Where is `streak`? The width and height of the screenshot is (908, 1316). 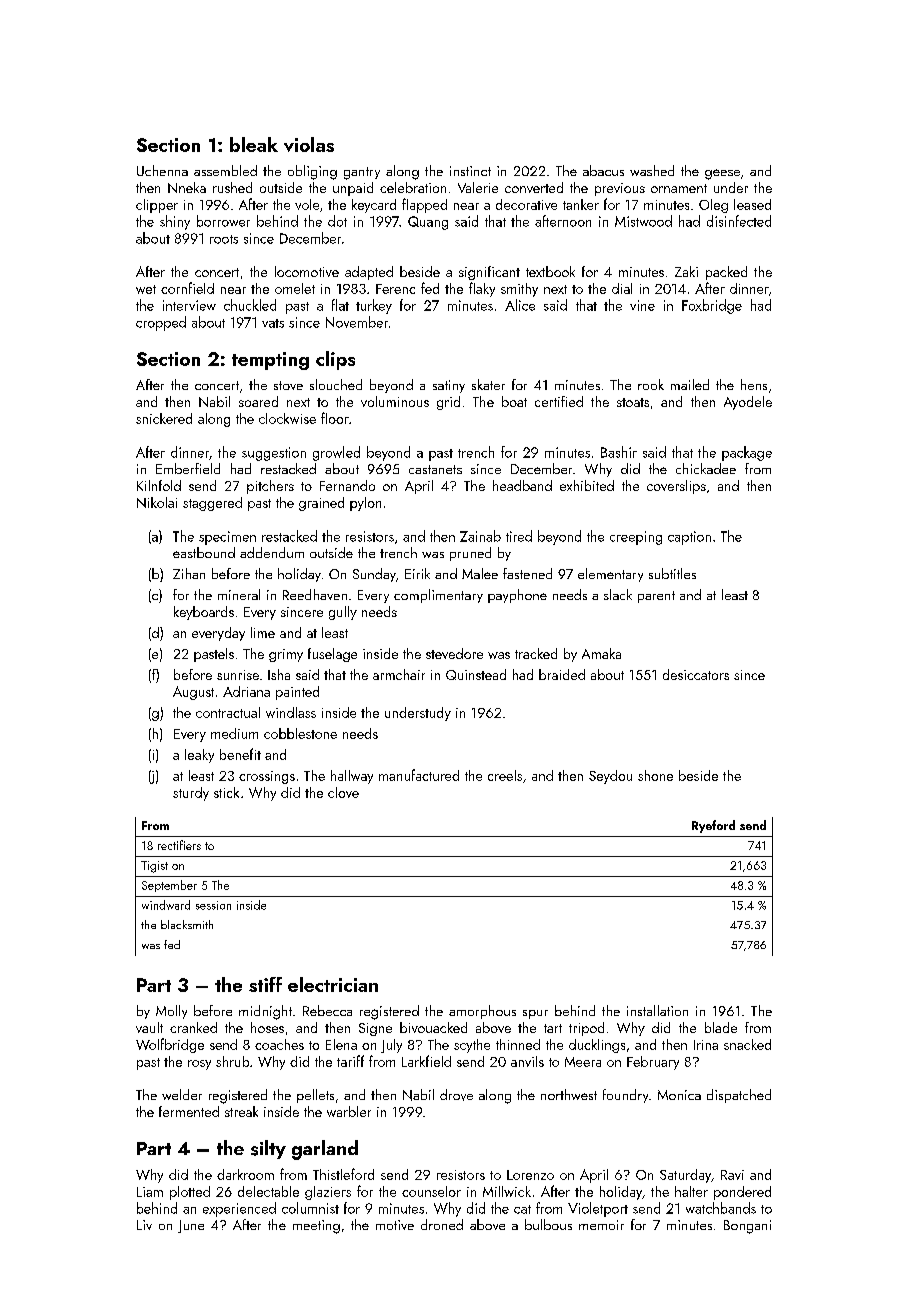 streak is located at coordinates (241, 1111).
